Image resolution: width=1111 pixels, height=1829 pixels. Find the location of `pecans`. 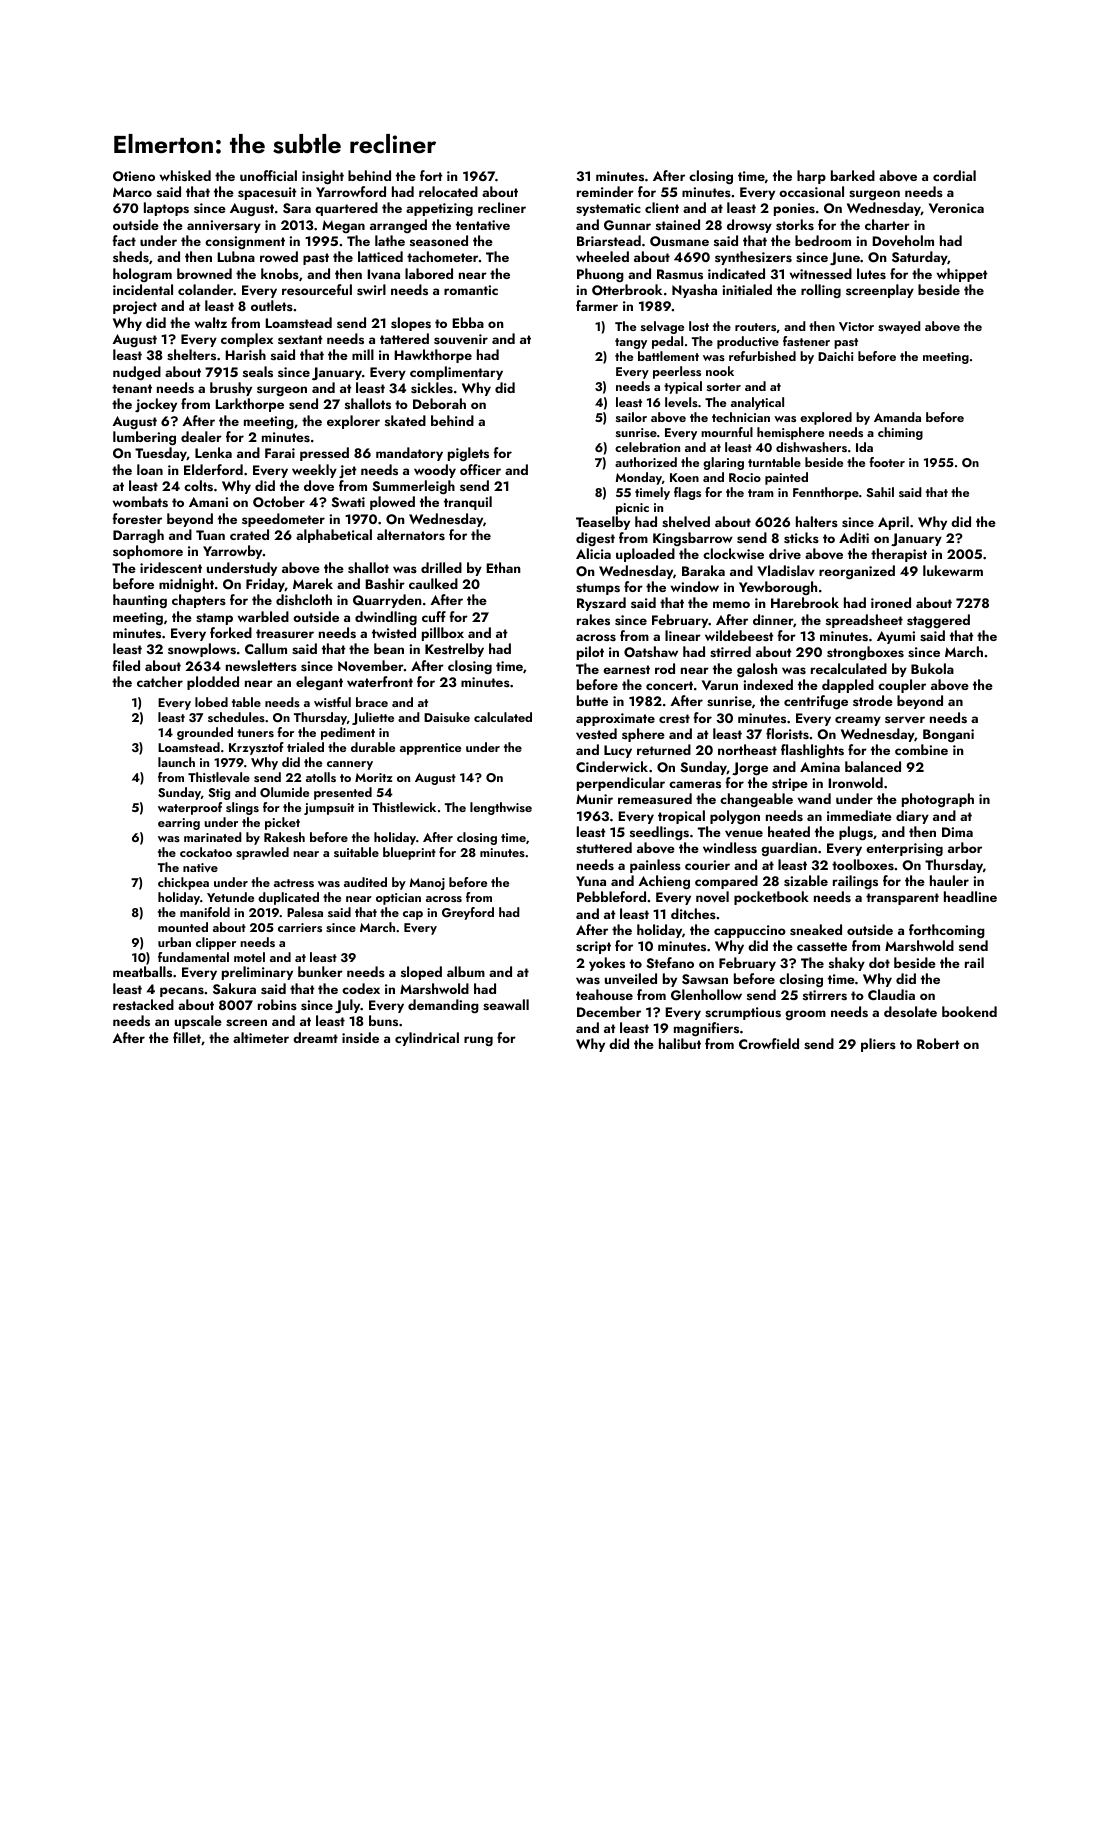

pecans is located at coordinates (182, 992).
